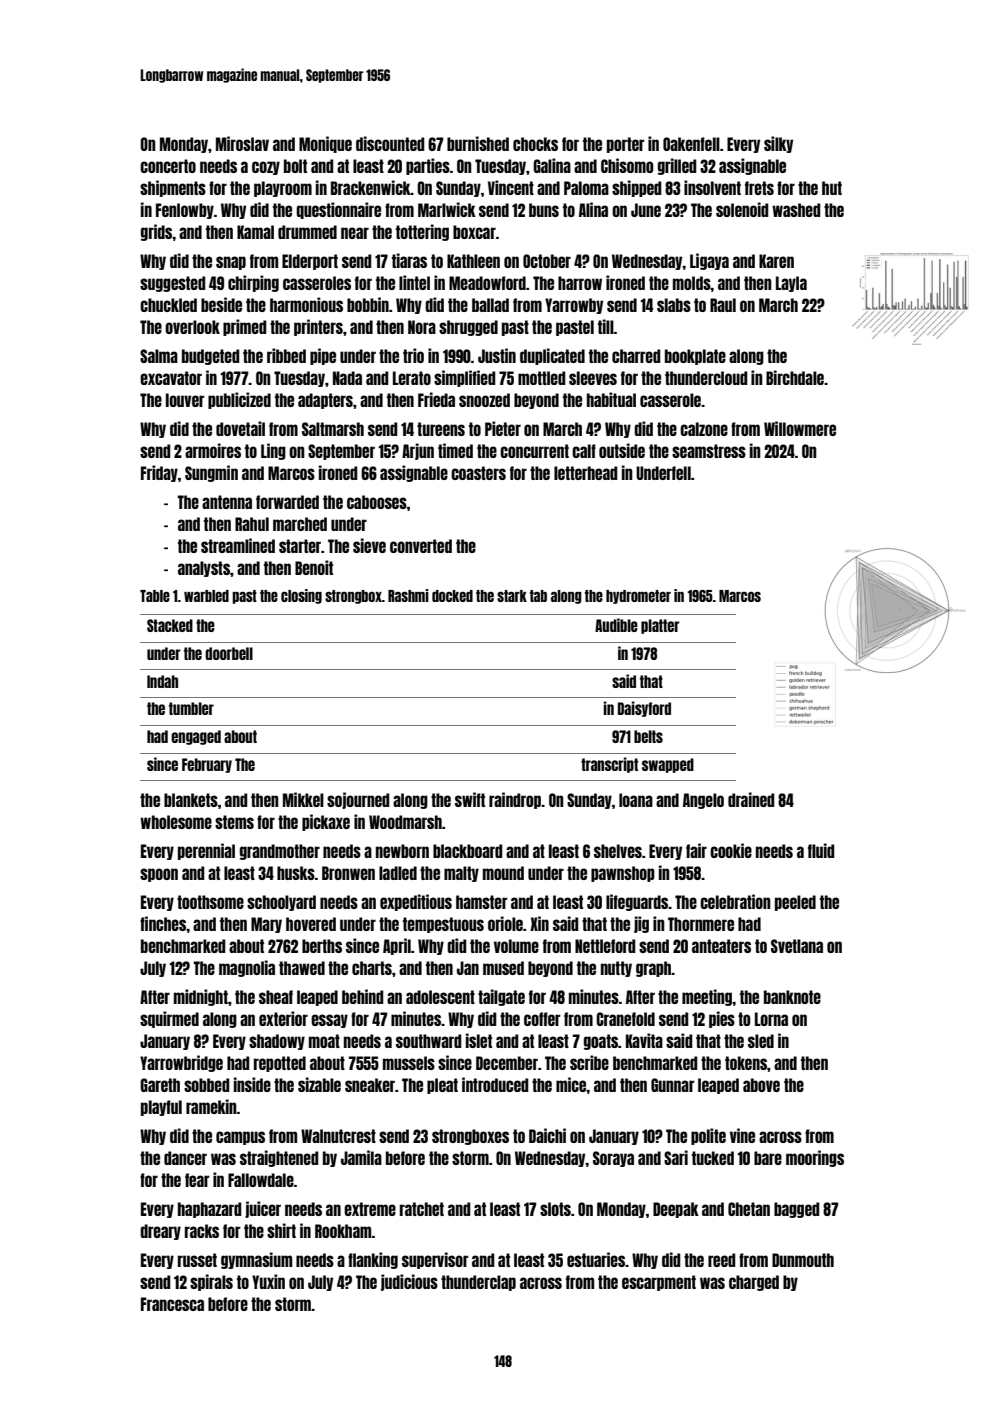 Image resolution: width=989 pixels, height=1404 pixels. Describe the element at coordinates (637, 902) in the image. I see `lifeguards` at that location.
